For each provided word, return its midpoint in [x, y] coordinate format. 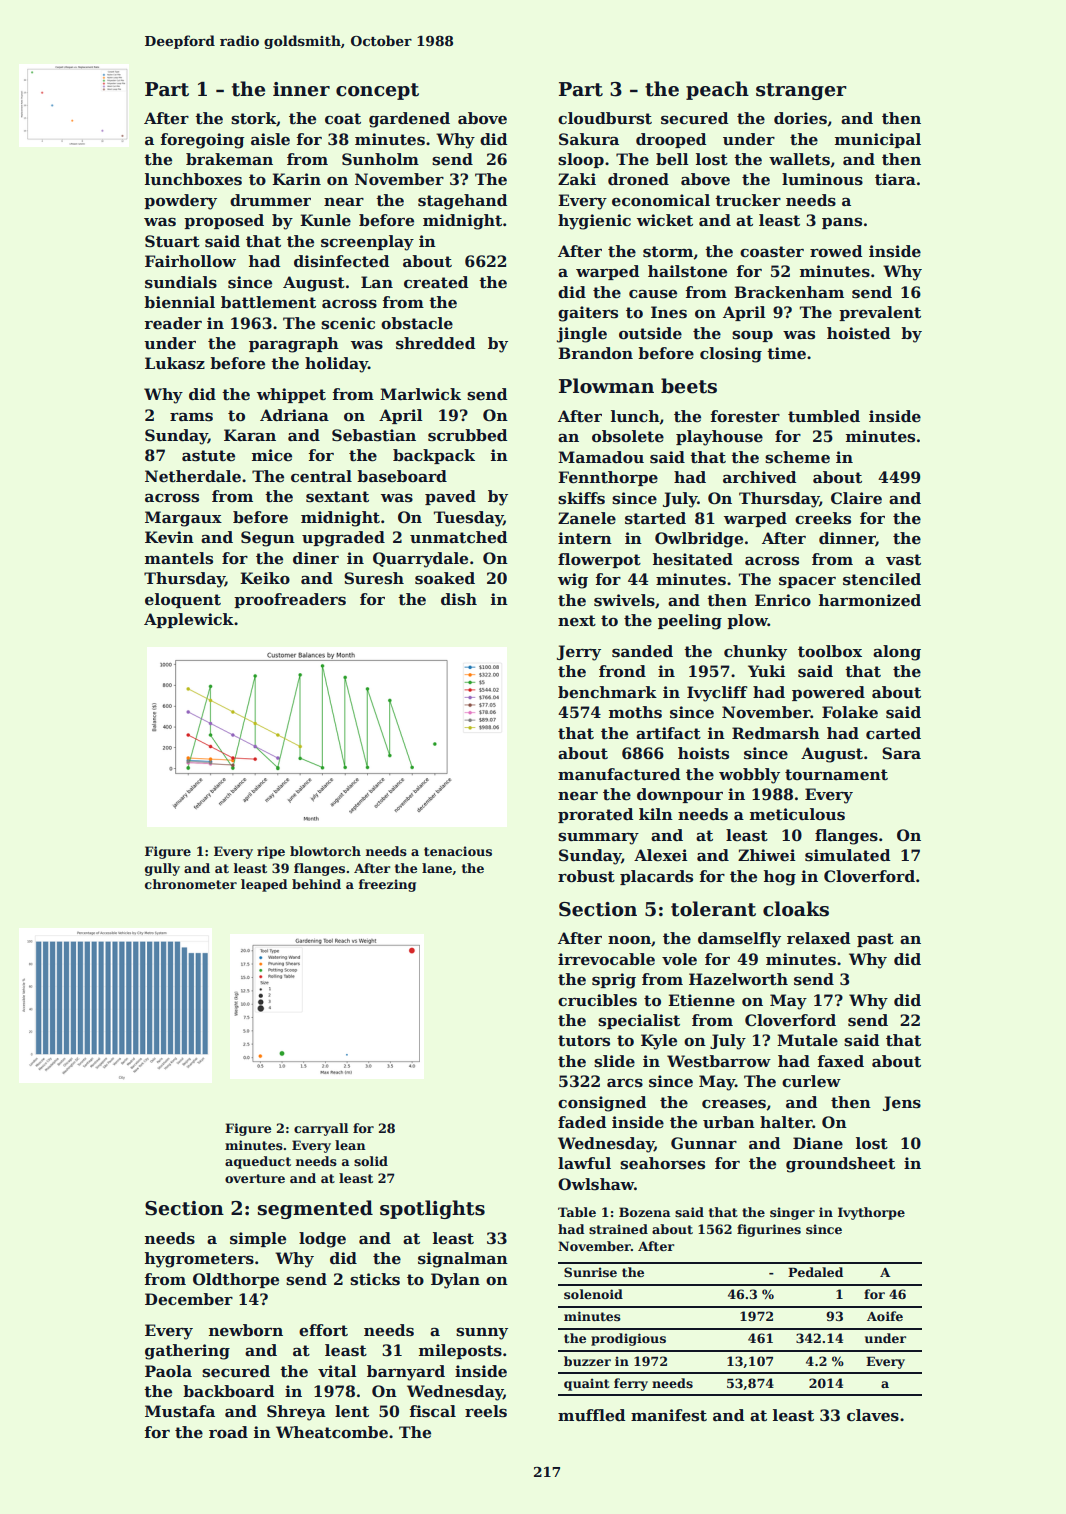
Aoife [885, 1316]
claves [873, 1415]
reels [486, 1411]
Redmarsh [776, 733]
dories [800, 118]
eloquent [183, 600]
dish [459, 599]
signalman [463, 1260]
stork [253, 118]
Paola [168, 1371]
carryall [321, 1129]
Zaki [577, 179]
